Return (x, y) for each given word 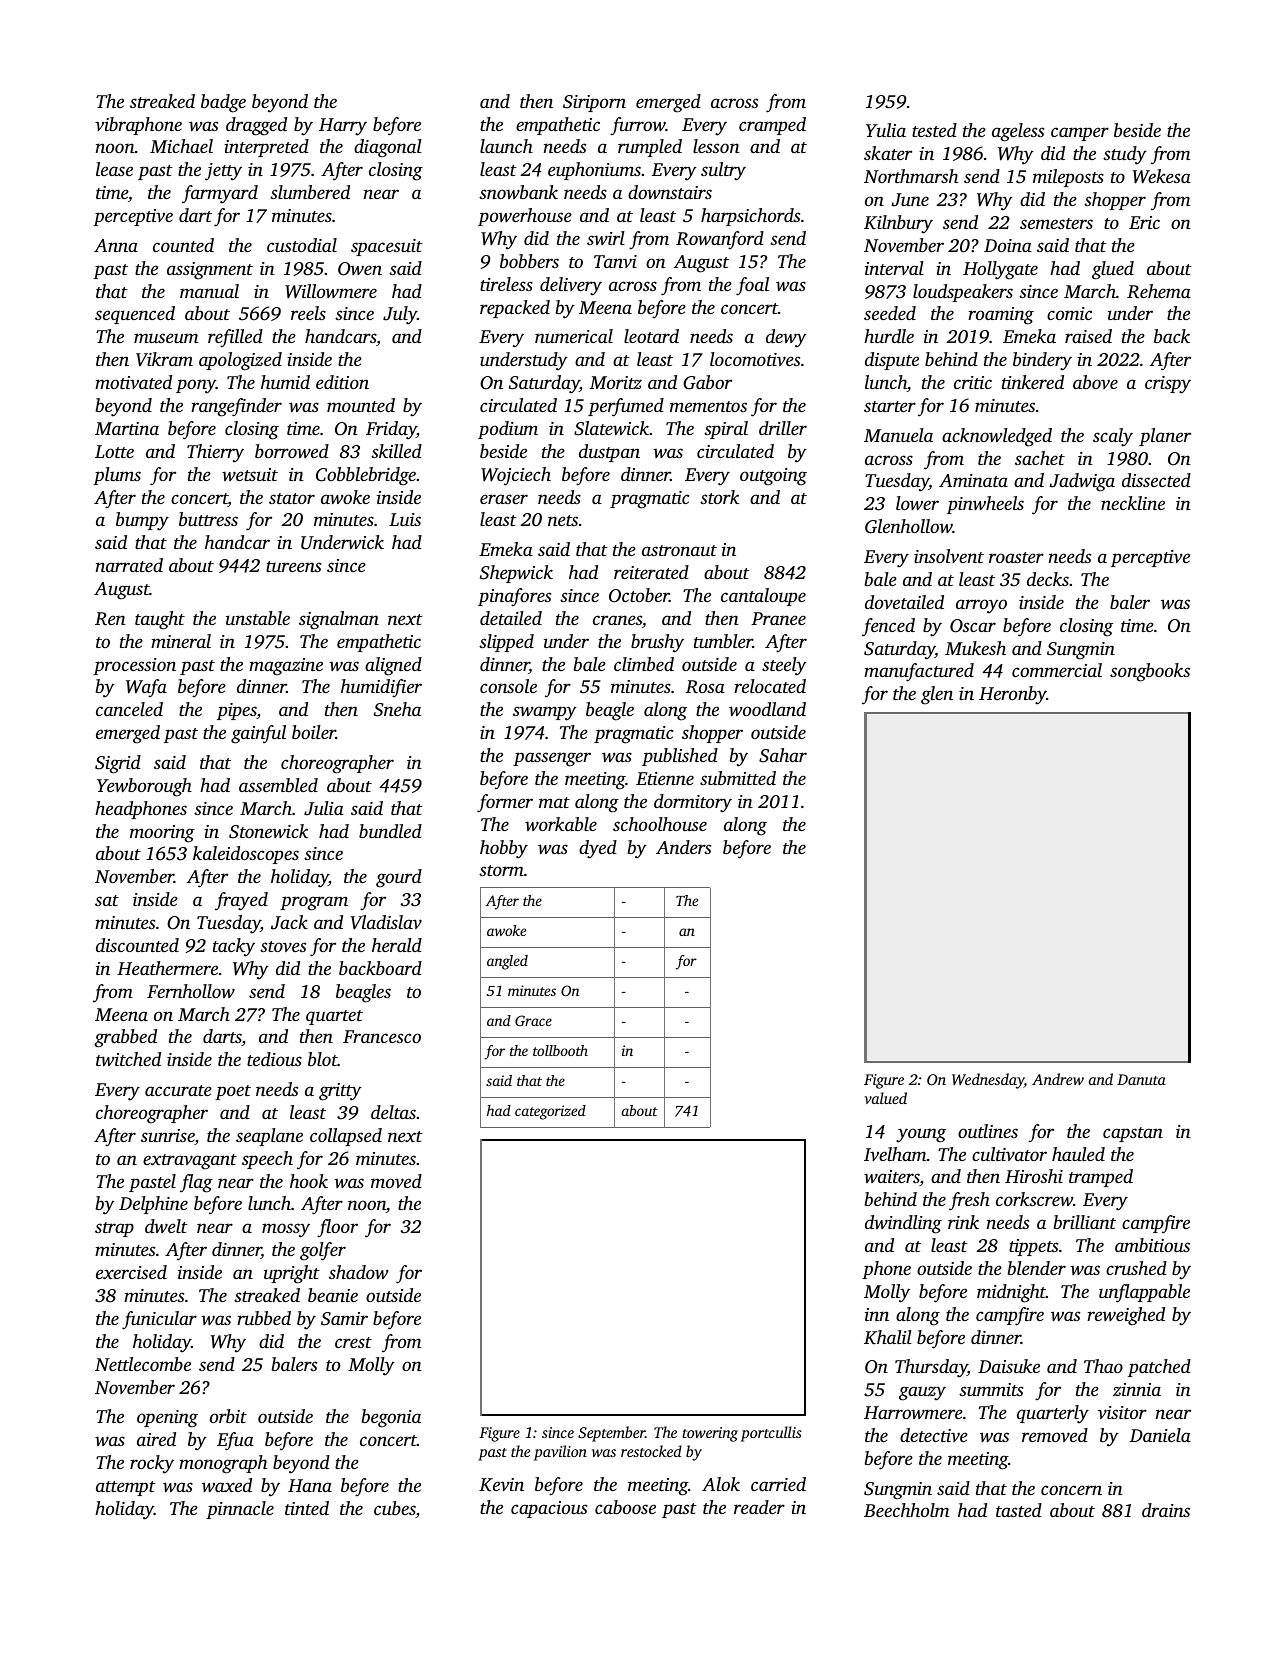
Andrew (1058, 1079)
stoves (283, 946)
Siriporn (594, 103)
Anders (683, 847)
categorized (550, 1112)
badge (223, 103)
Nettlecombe (143, 1364)
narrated (129, 565)
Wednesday (988, 1081)
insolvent (949, 556)
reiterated (651, 572)
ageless (1018, 132)
